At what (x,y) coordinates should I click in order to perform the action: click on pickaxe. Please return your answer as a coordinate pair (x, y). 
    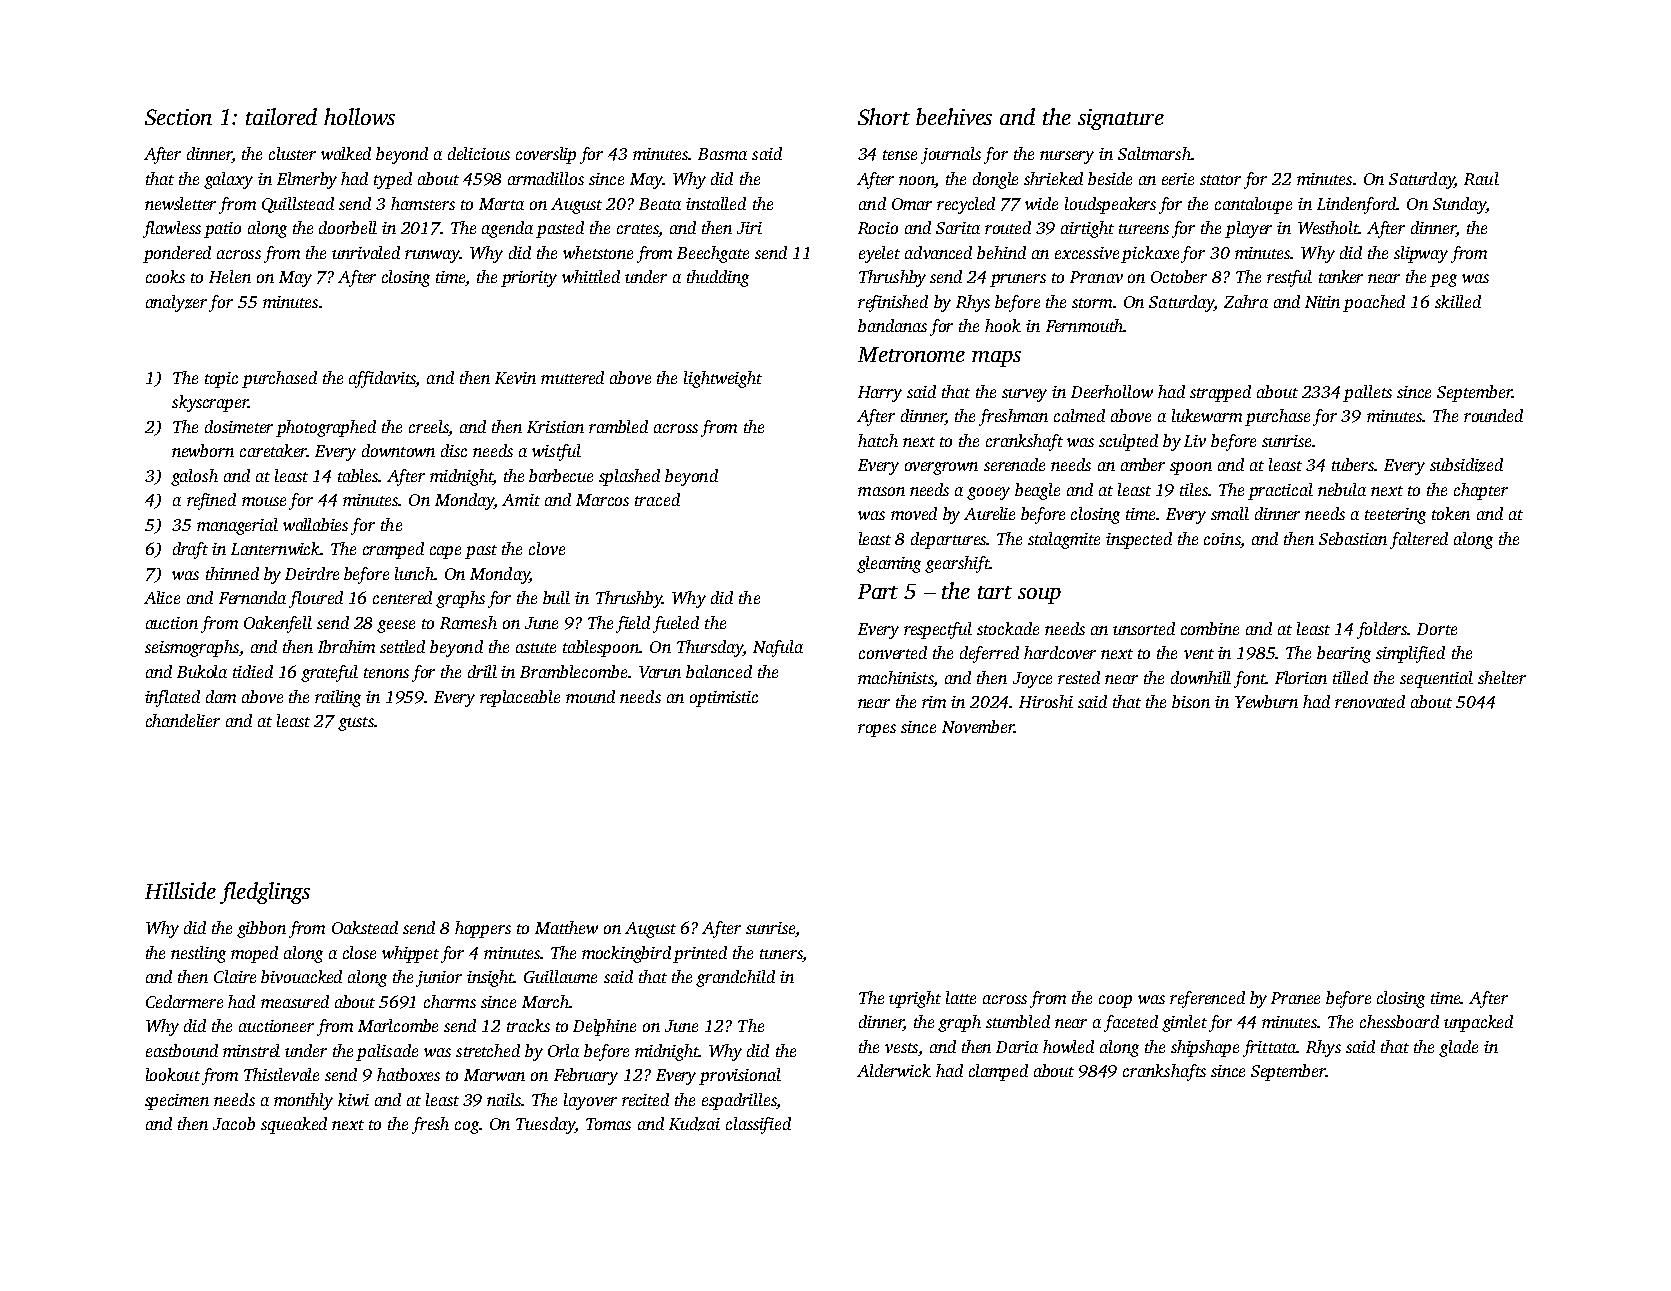
    Looking at the image, I should click on (1150, 254).
